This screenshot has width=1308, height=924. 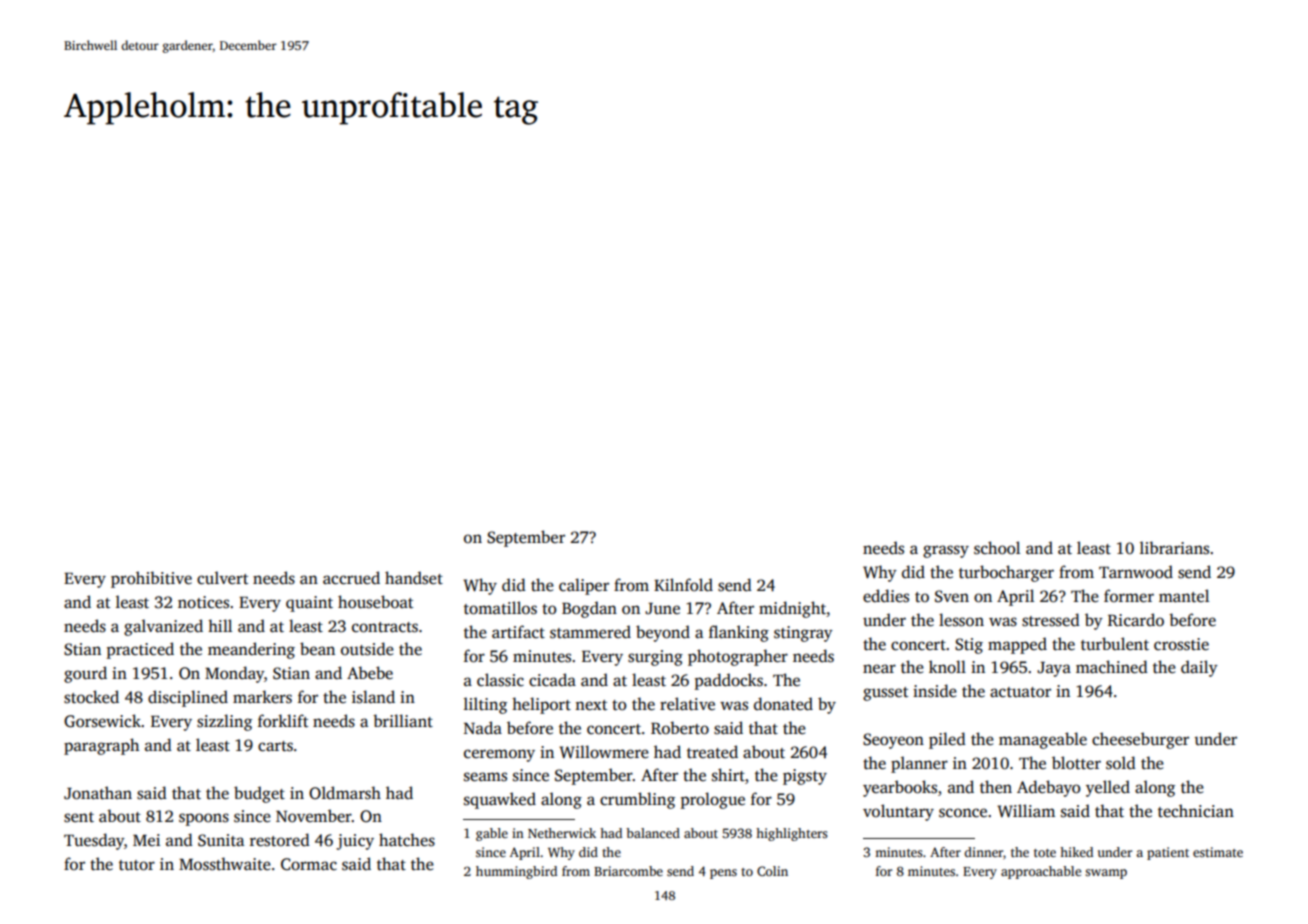 What do you see at coordinates (803, 634) in the screenshot?
I see `stingray` at bounding box center [803, 634].
